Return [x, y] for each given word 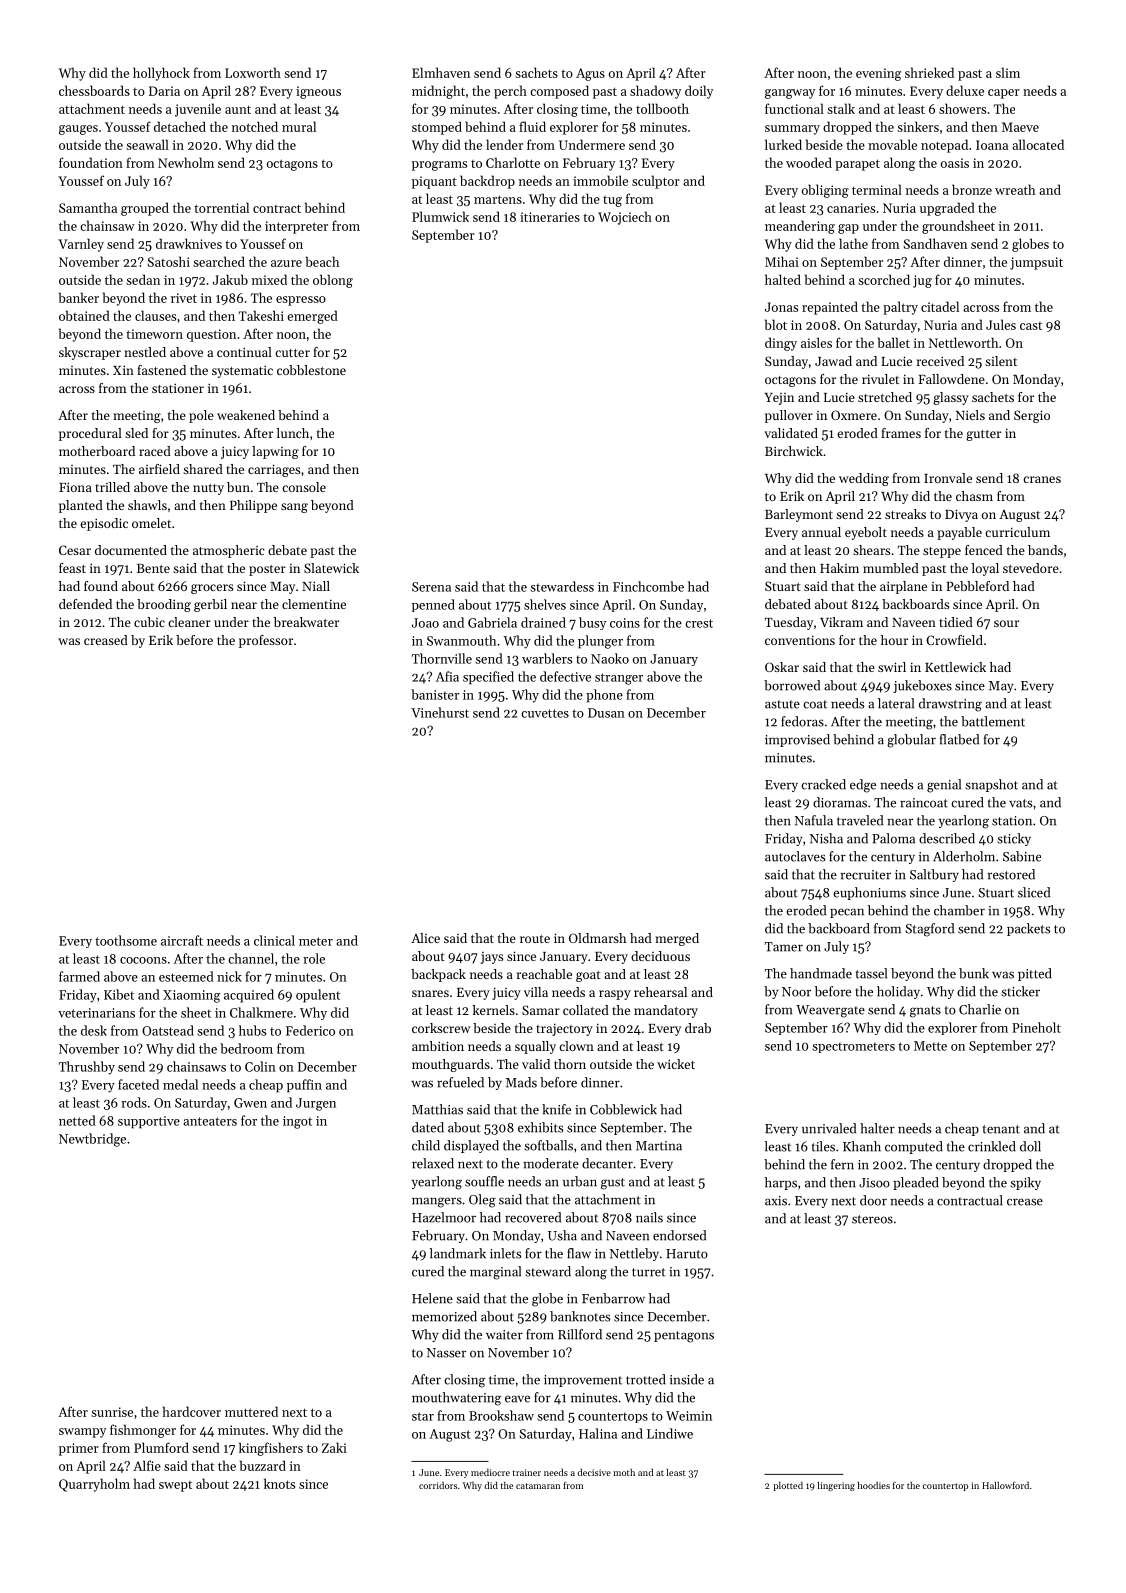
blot [776, 324]
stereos [872, 1219]
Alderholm [964, 856]
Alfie [147, 1465]
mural [299, 126]
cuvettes [545, 713]
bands [1045, 550]
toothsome [126, 940]
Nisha [826, 838]
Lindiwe [670, 1433]
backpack [438, 975]
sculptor [656, 182]
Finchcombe [648, 586]
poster [267, 570]
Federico [310, 1030]
